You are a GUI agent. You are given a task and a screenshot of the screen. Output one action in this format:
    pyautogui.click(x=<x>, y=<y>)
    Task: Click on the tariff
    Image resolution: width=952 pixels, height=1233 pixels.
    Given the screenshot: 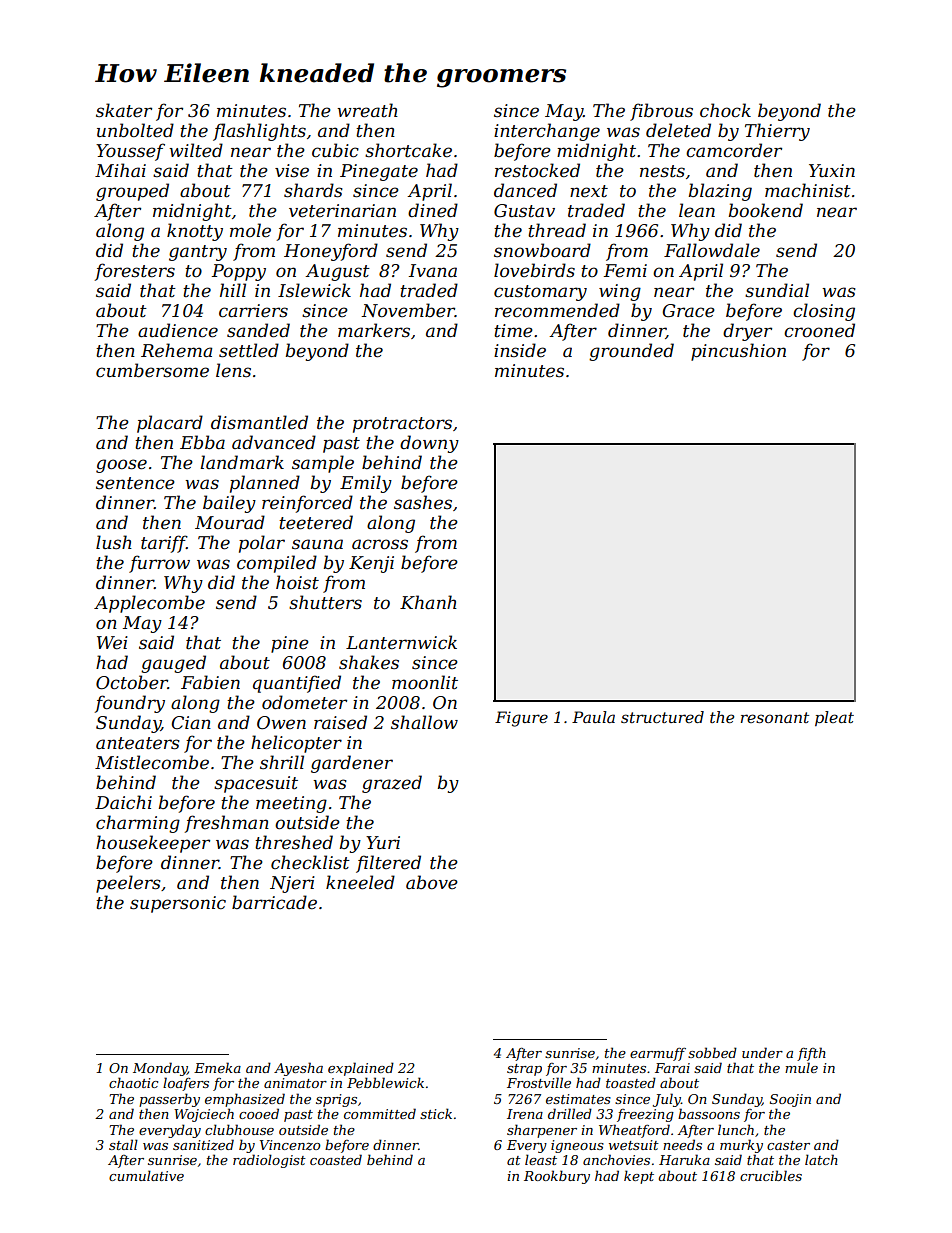 What is the action you would take?
    pyautogui.click(x=164, y=544)
